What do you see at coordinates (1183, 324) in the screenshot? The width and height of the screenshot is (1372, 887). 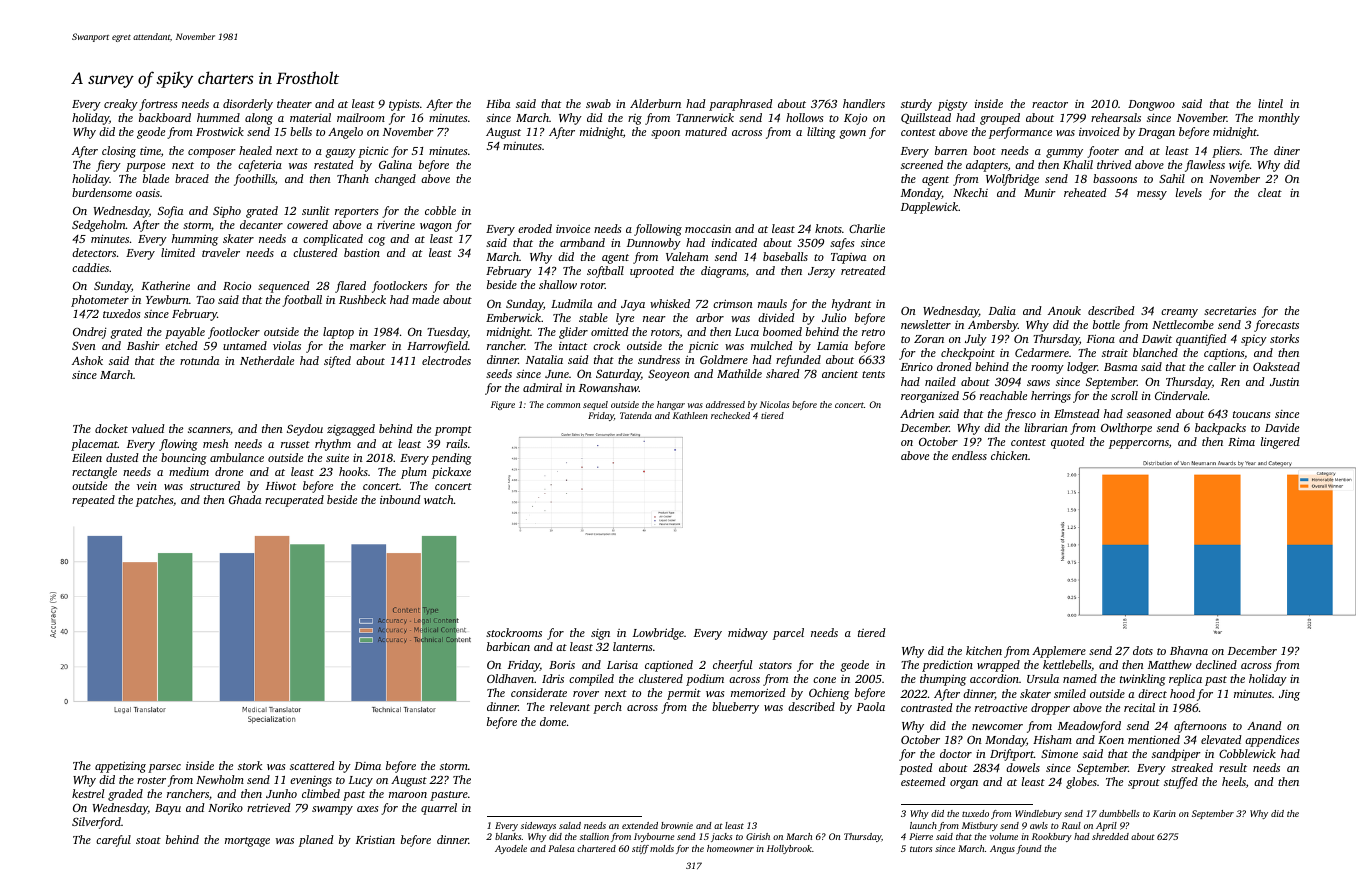 I see `Nettlecombe` at bounding box center [1183, 324].
